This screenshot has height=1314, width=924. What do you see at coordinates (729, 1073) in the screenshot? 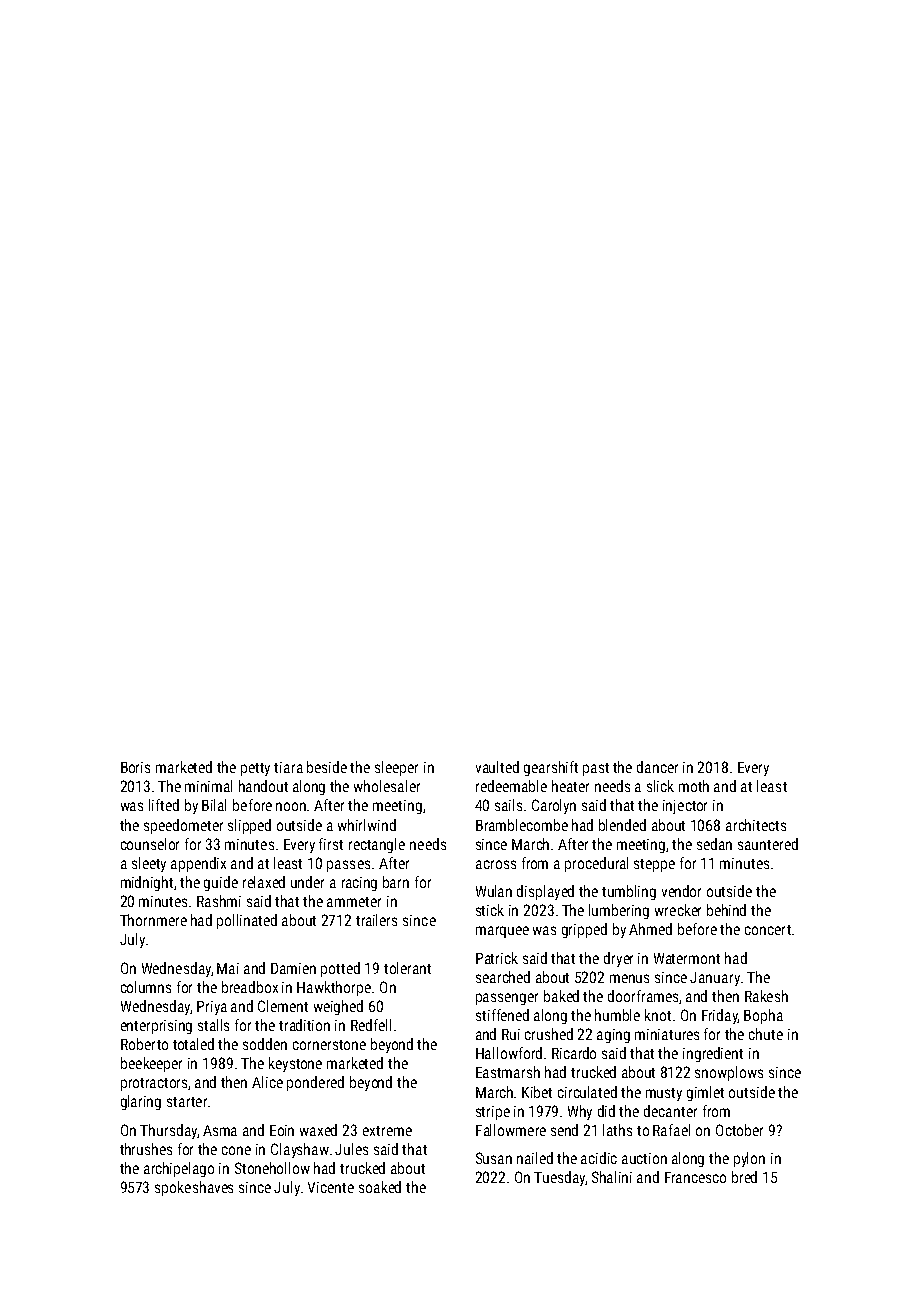
I see `snowplows` at bounding box center [729, 1073].
